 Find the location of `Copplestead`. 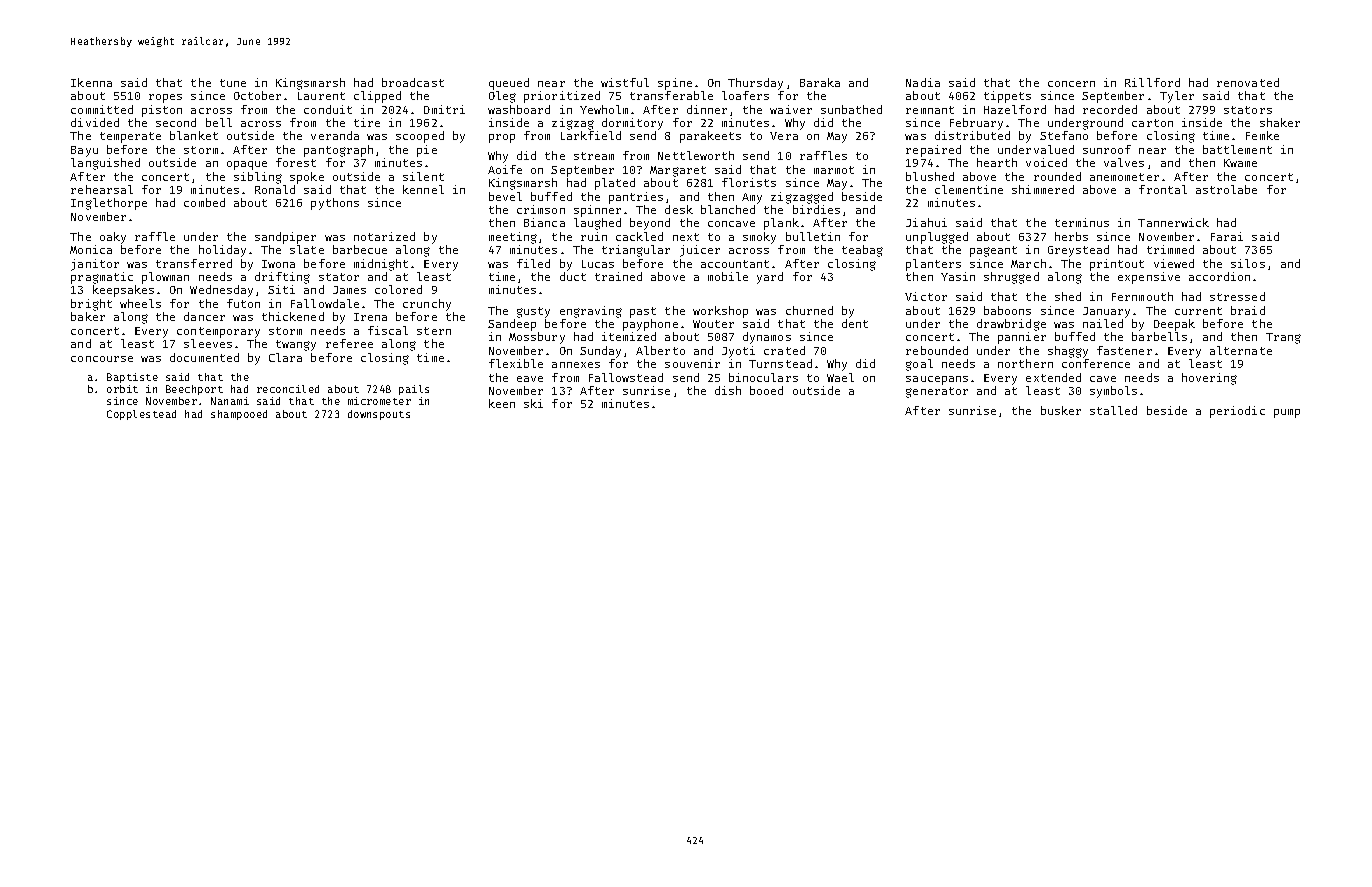

Copplestead is located at coordinates (141, 415).
